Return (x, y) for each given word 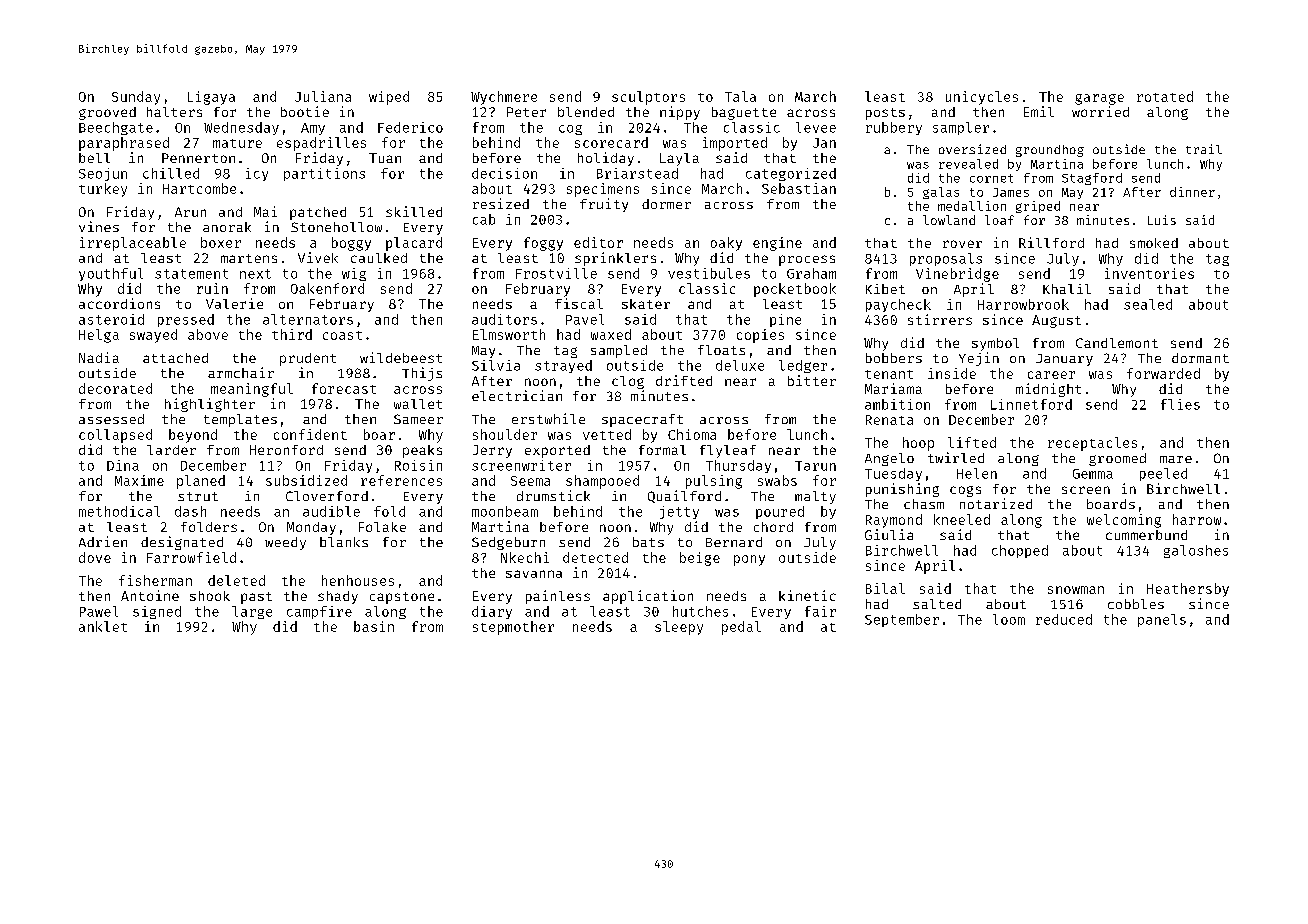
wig (354, 274)
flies (1180, 404)
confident (310, 434)
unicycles (982, 98)
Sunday (136, 98)
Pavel (585, 319)
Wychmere (504, 98)
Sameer (418, 419)
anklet (103, 626)
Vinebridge (957, 275)
